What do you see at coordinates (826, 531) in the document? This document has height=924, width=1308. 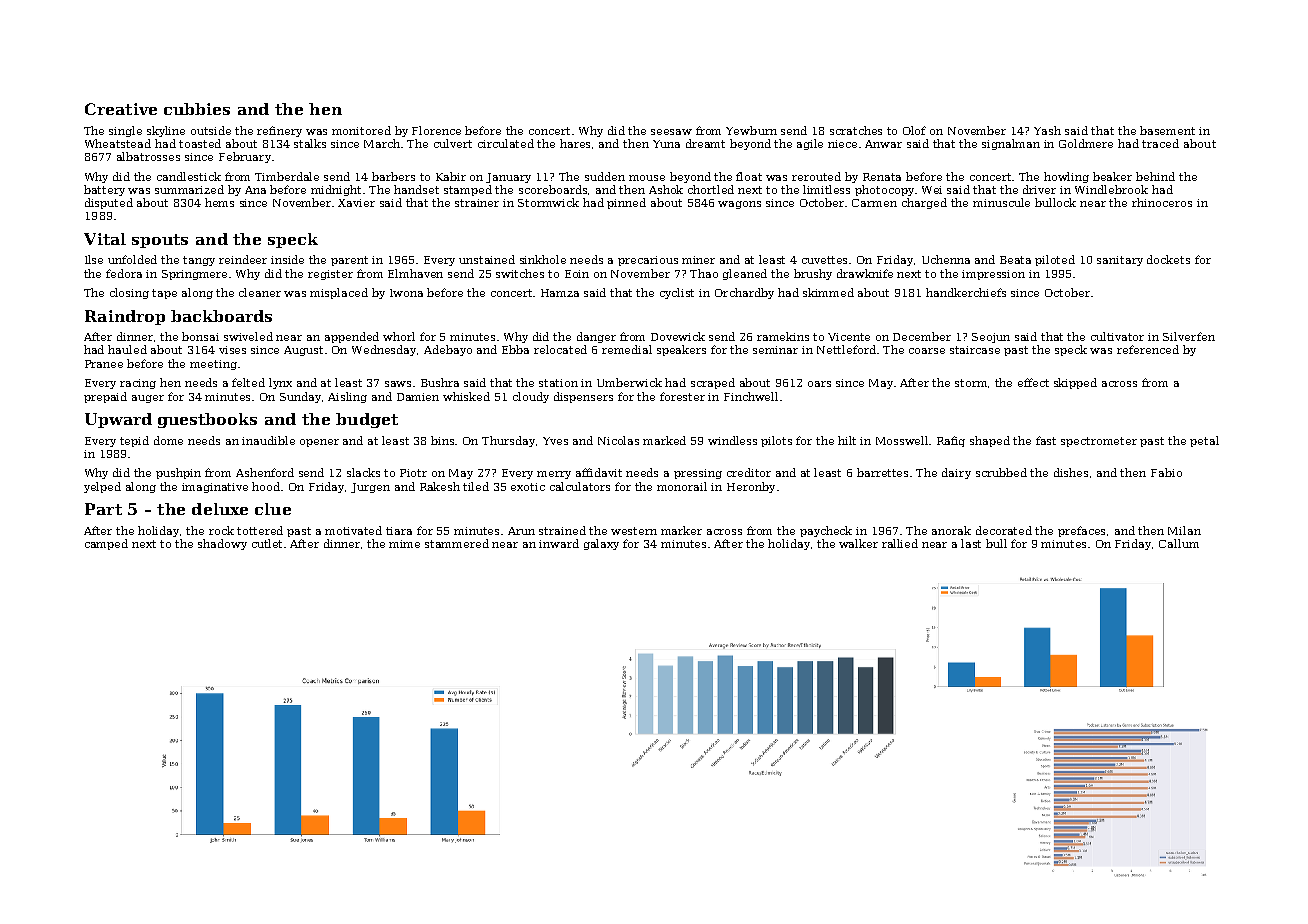 I see `paycheck` at bounding box center [826, 531].
